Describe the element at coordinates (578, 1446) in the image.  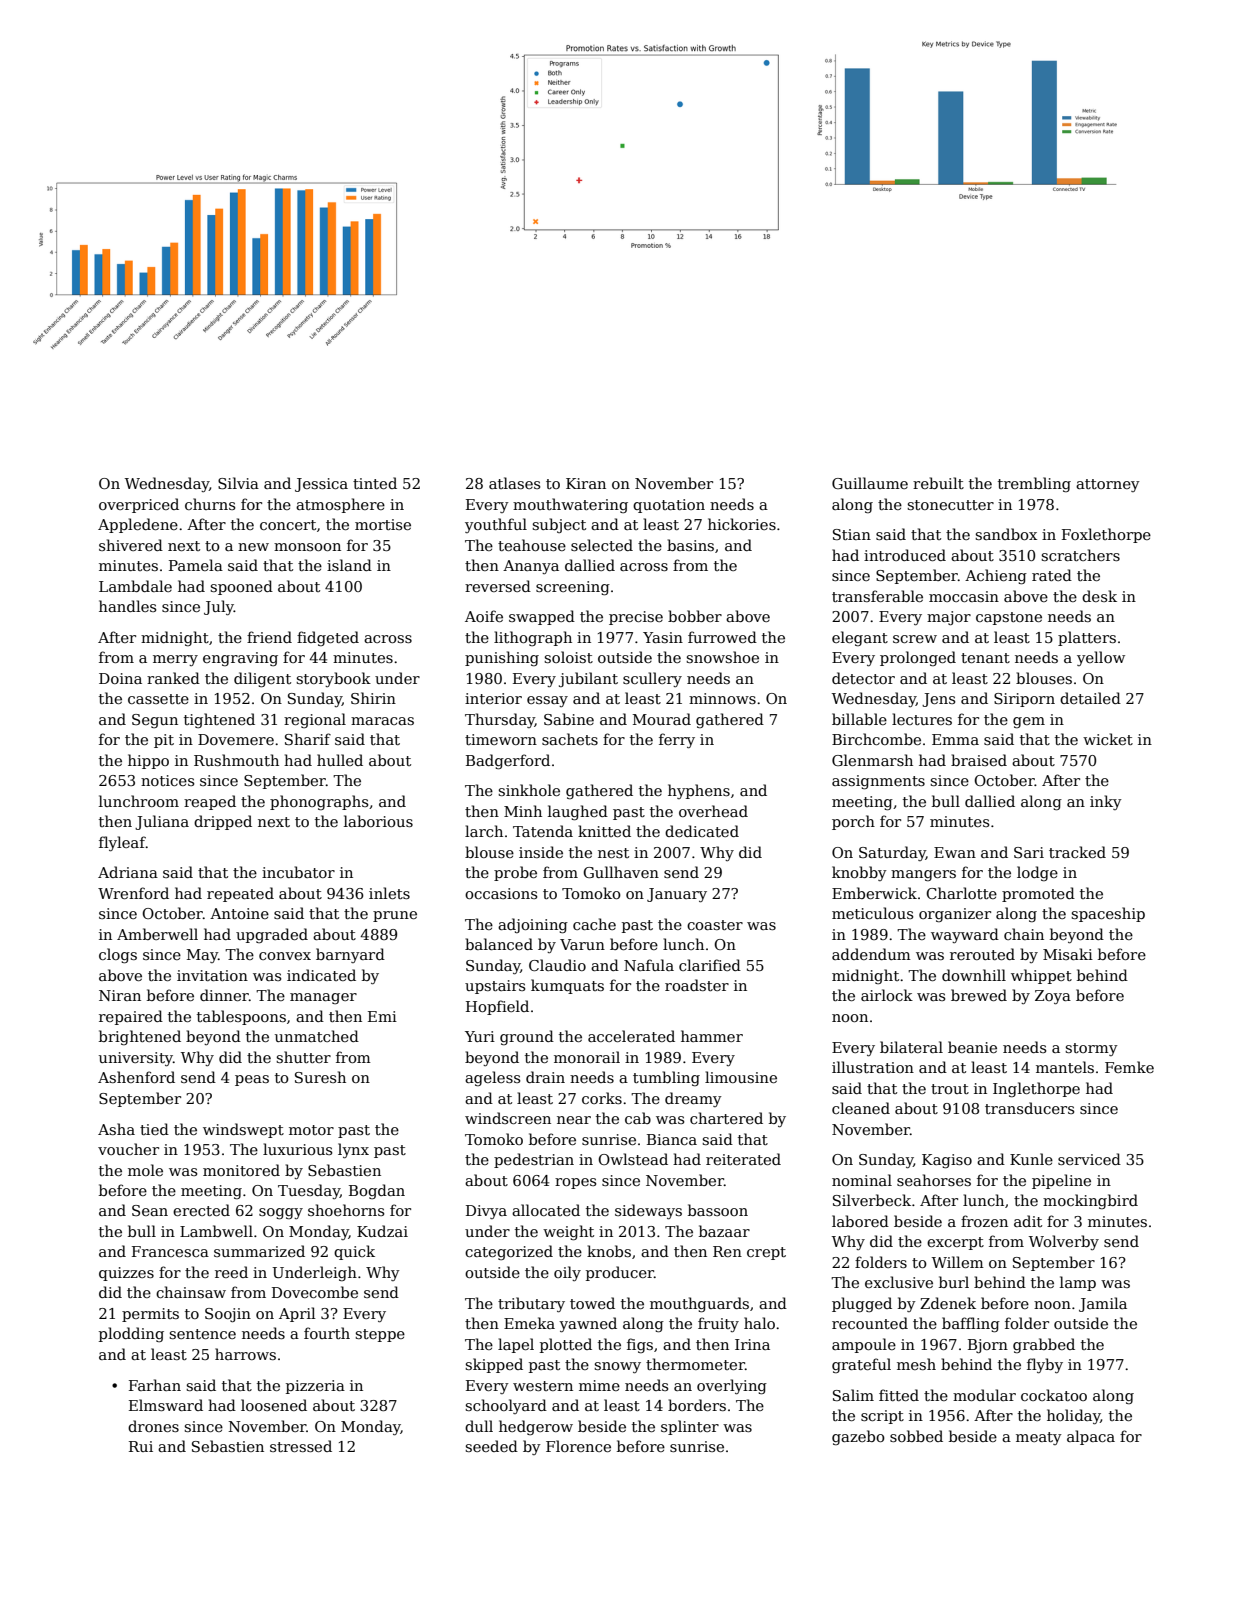
I see `Florence` at that location.
